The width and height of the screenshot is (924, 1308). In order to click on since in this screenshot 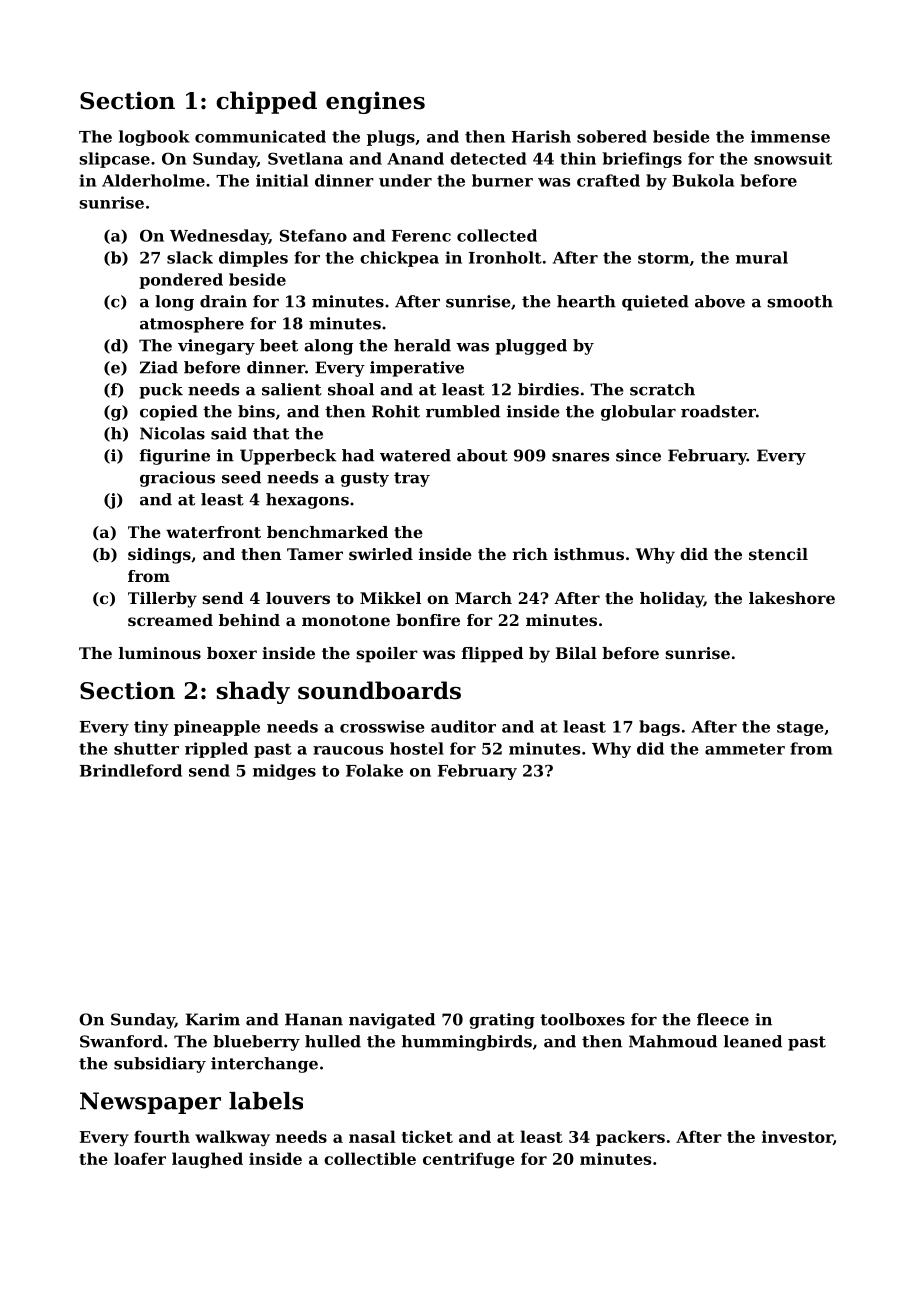, I will do `click(638, 455)`.
